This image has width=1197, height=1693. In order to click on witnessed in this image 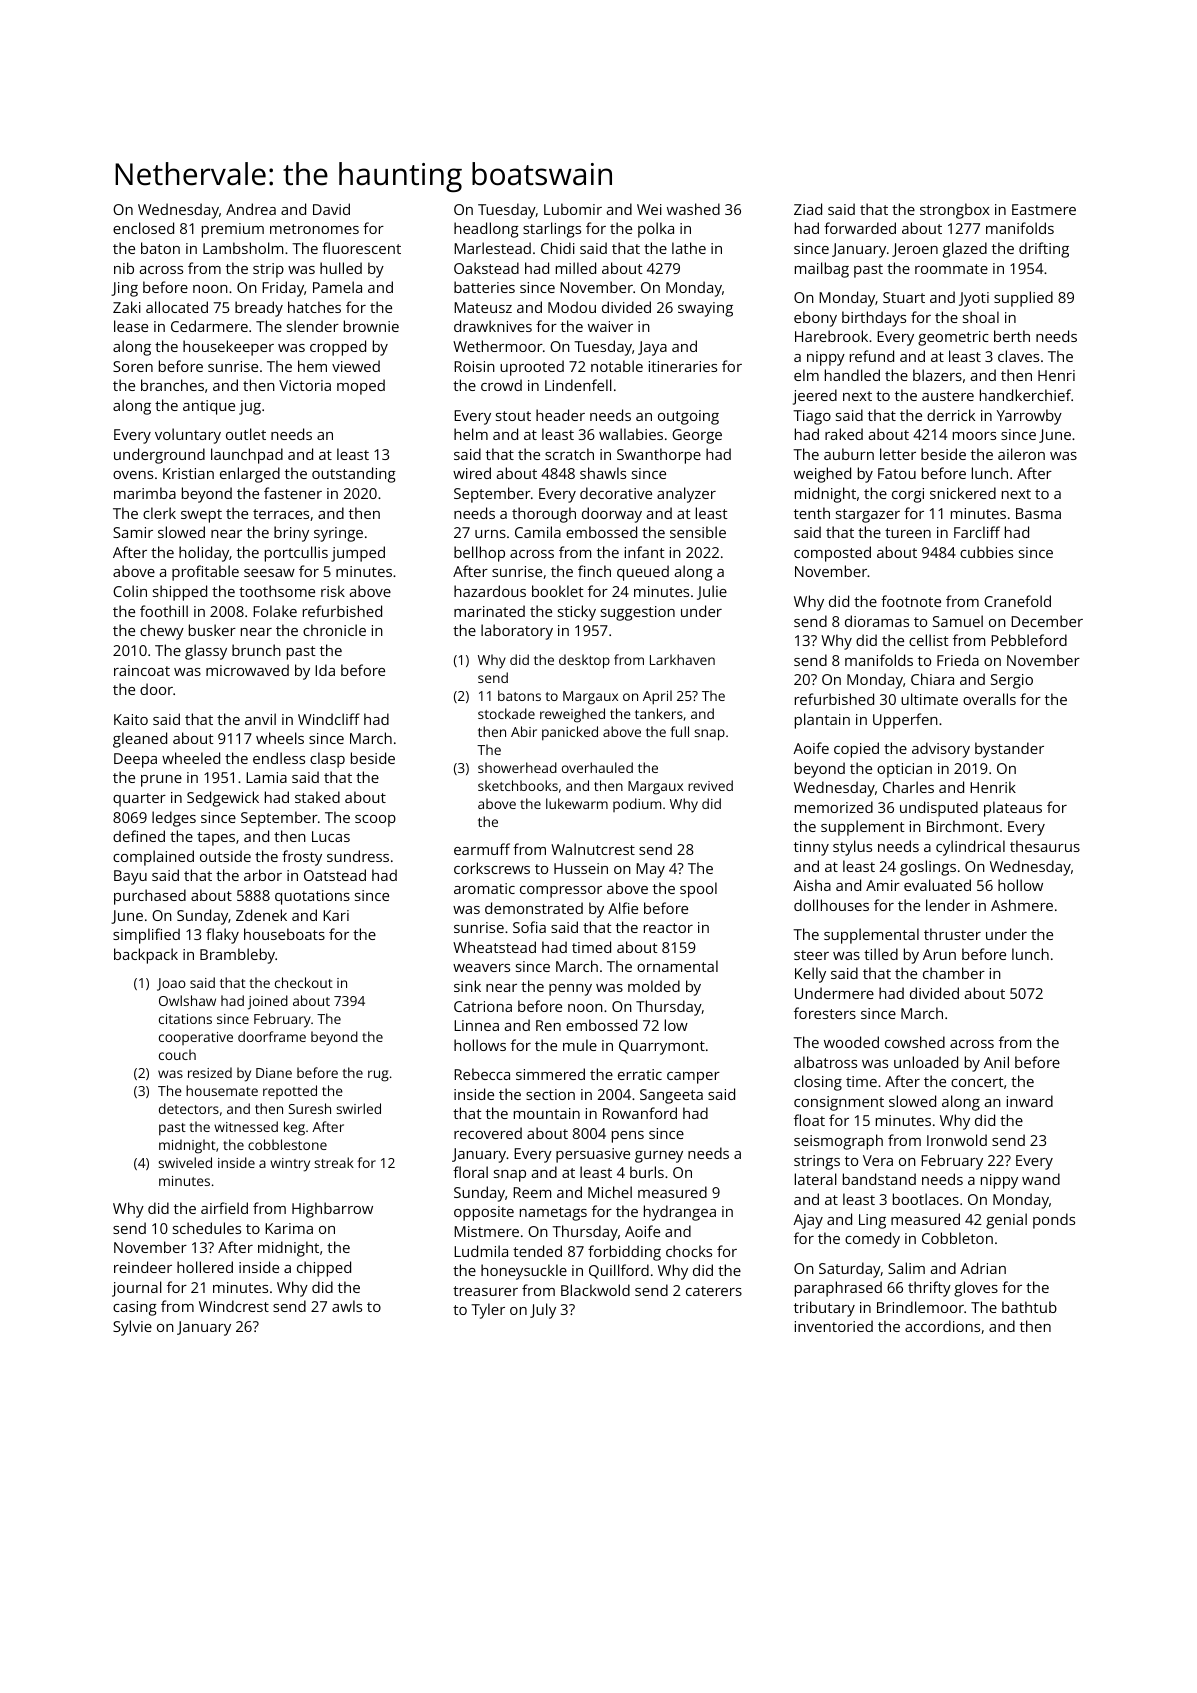, I will do `click(246, 1126)`.
